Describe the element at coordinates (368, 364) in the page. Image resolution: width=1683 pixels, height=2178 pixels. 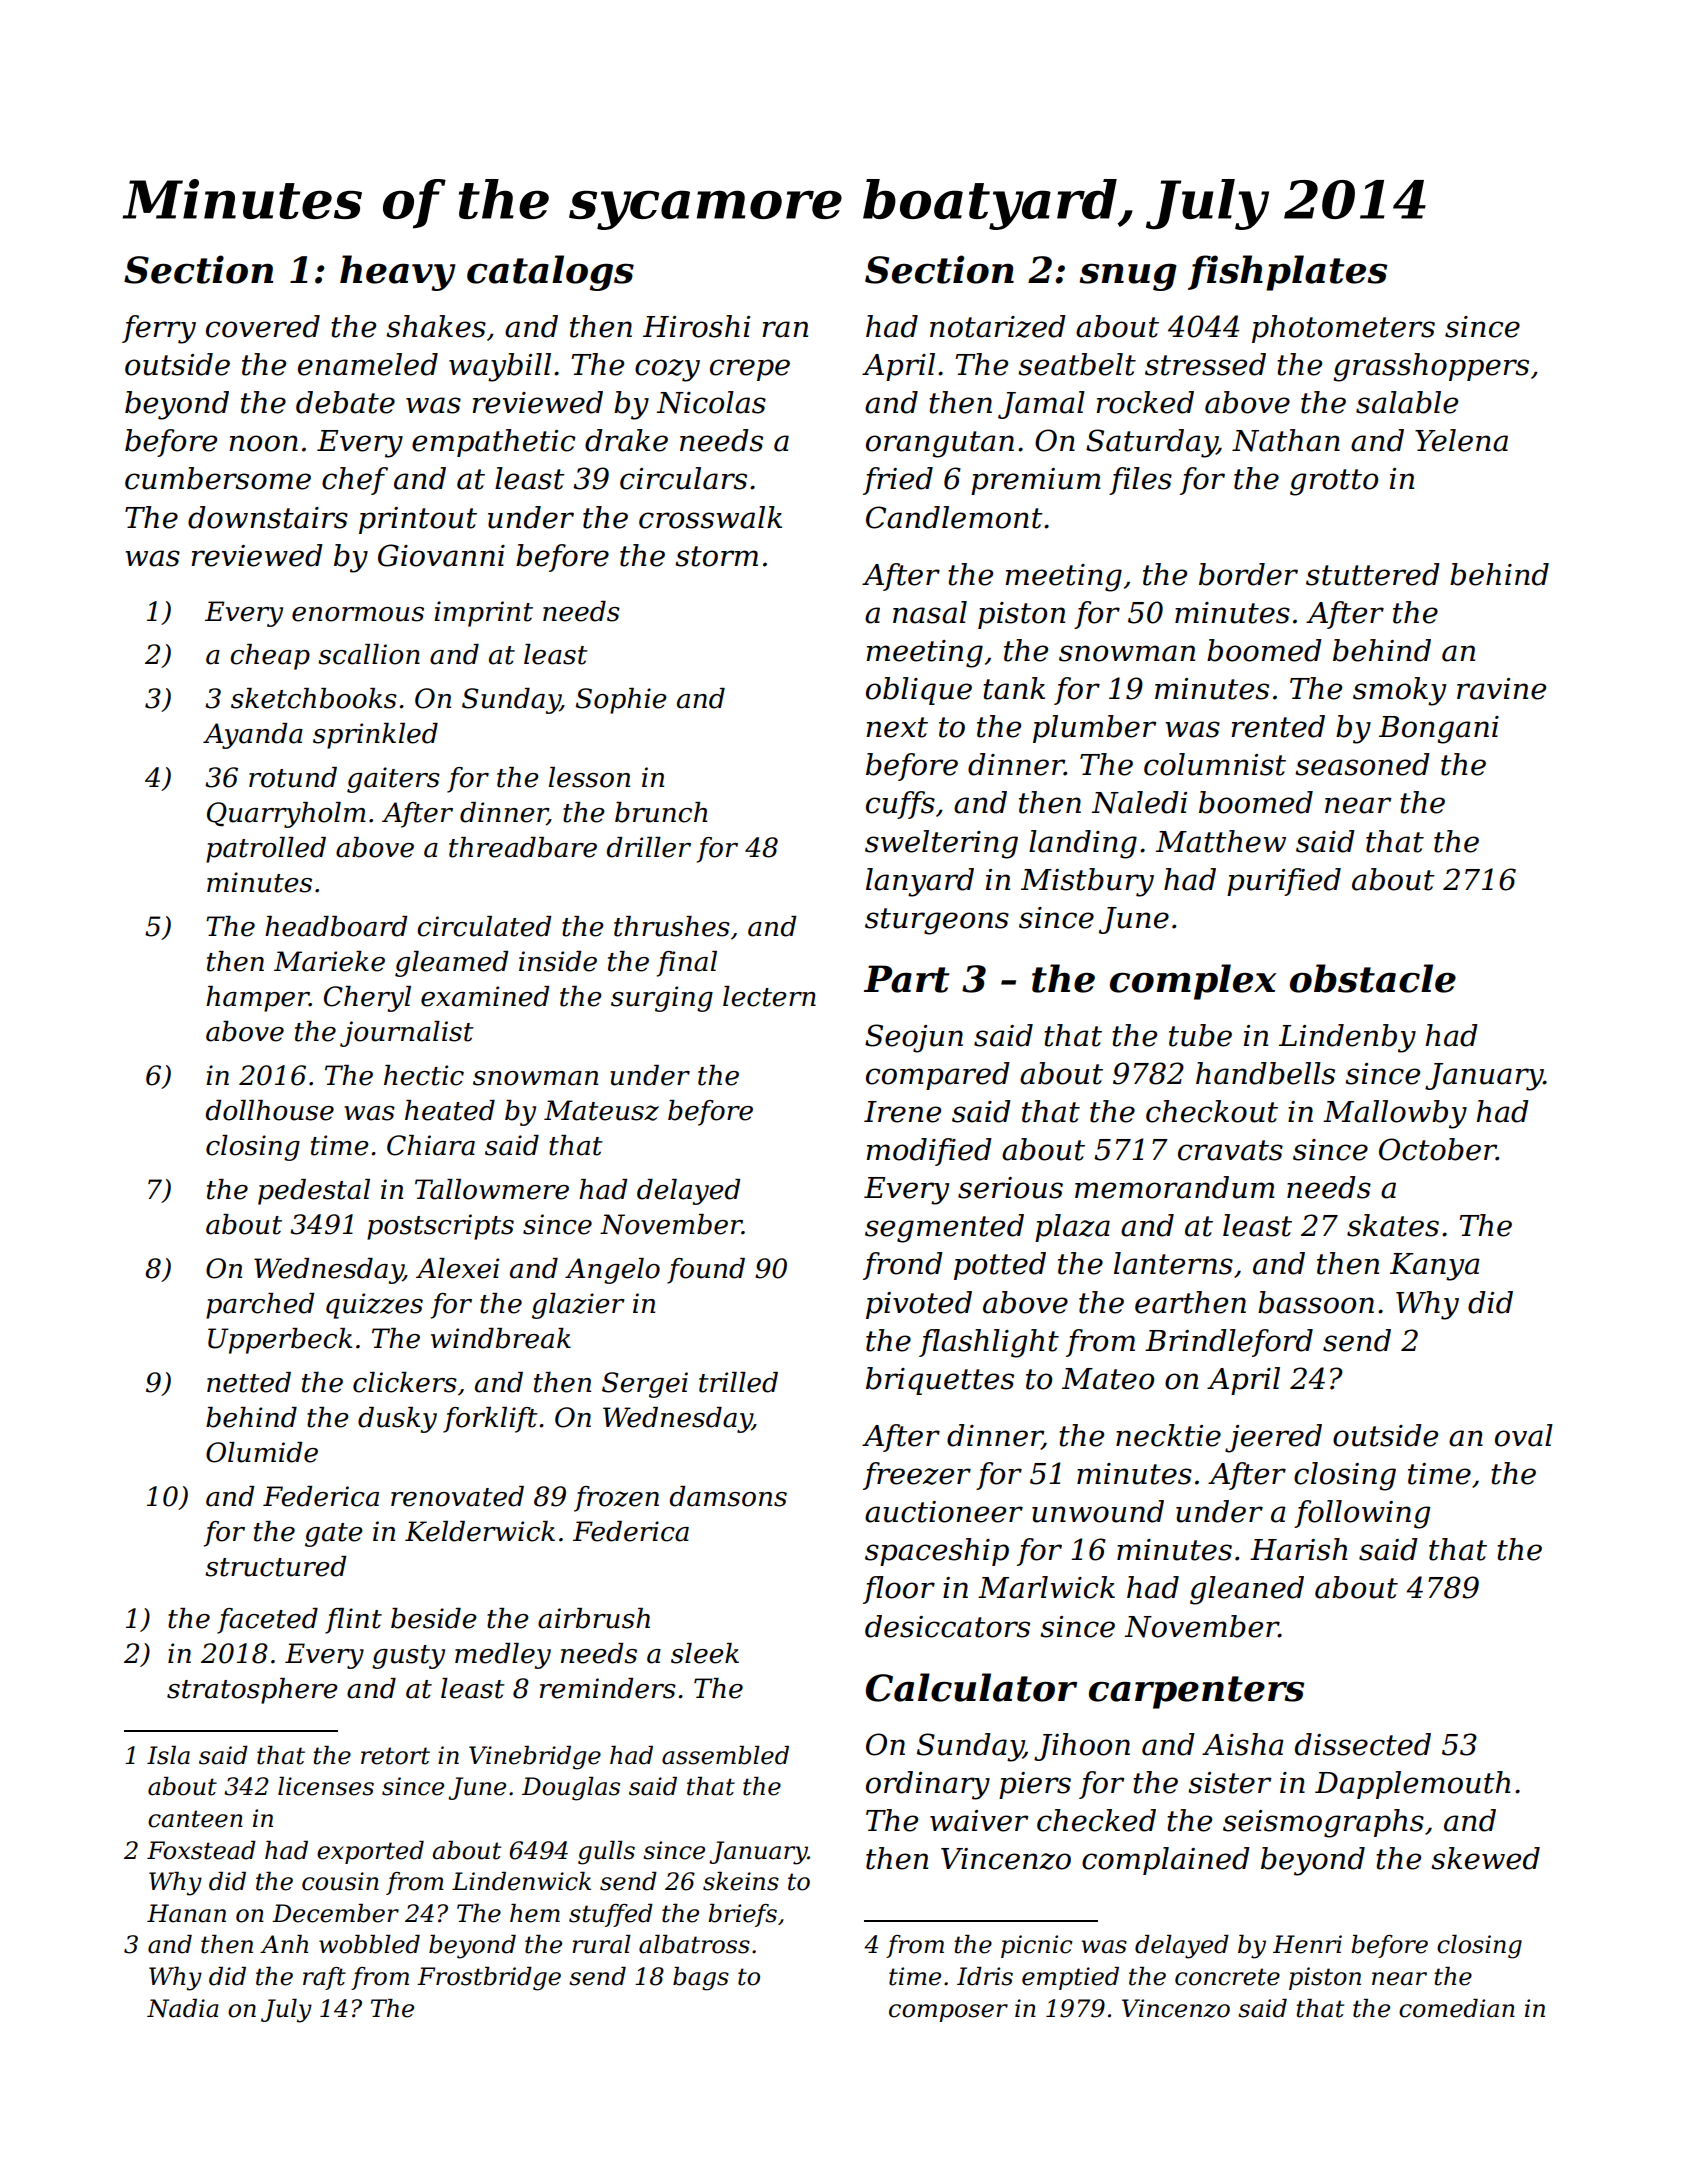
I see `enameled` at that location.
